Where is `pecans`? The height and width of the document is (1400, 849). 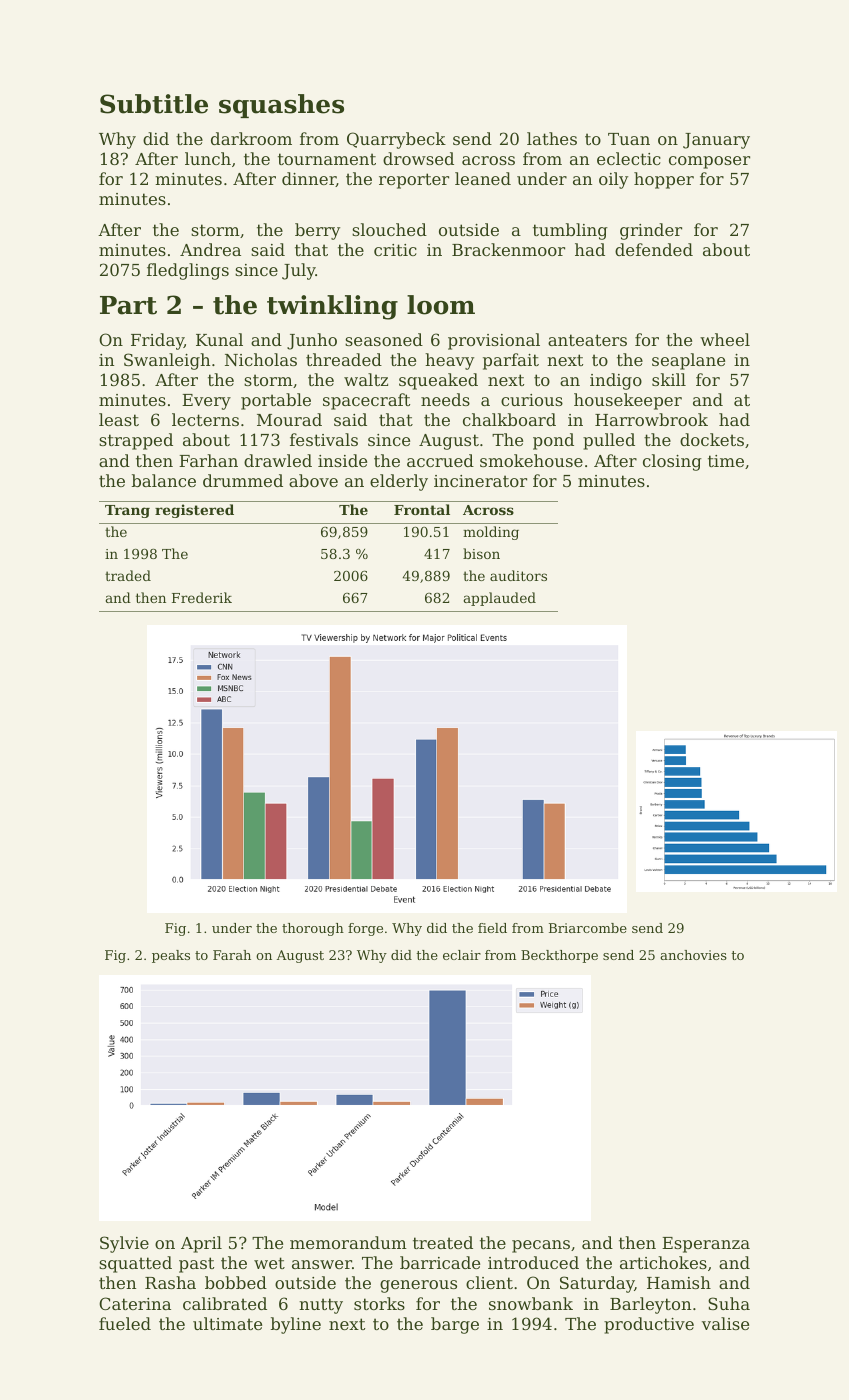
pecans is located at coordinates (541, 1246).
